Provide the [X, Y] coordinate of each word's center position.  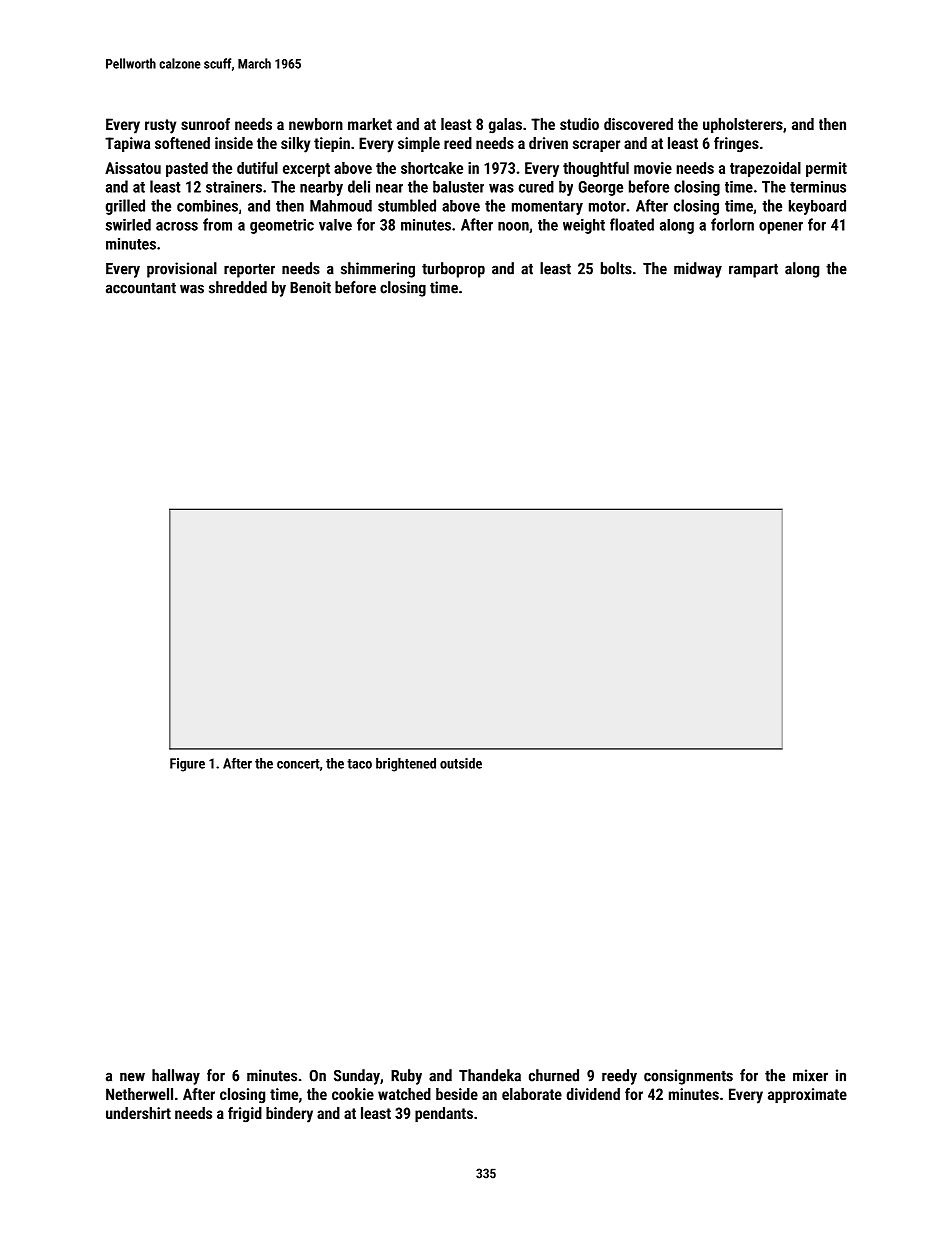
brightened [406, 765]
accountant [141, 288]
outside [461, 763]
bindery [289, 1115]
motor [607, 206]
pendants [444, 1114]
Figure [187, 765]
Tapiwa [127, 144]
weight [584, 226]
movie [653, 168]
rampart [753, 270]
